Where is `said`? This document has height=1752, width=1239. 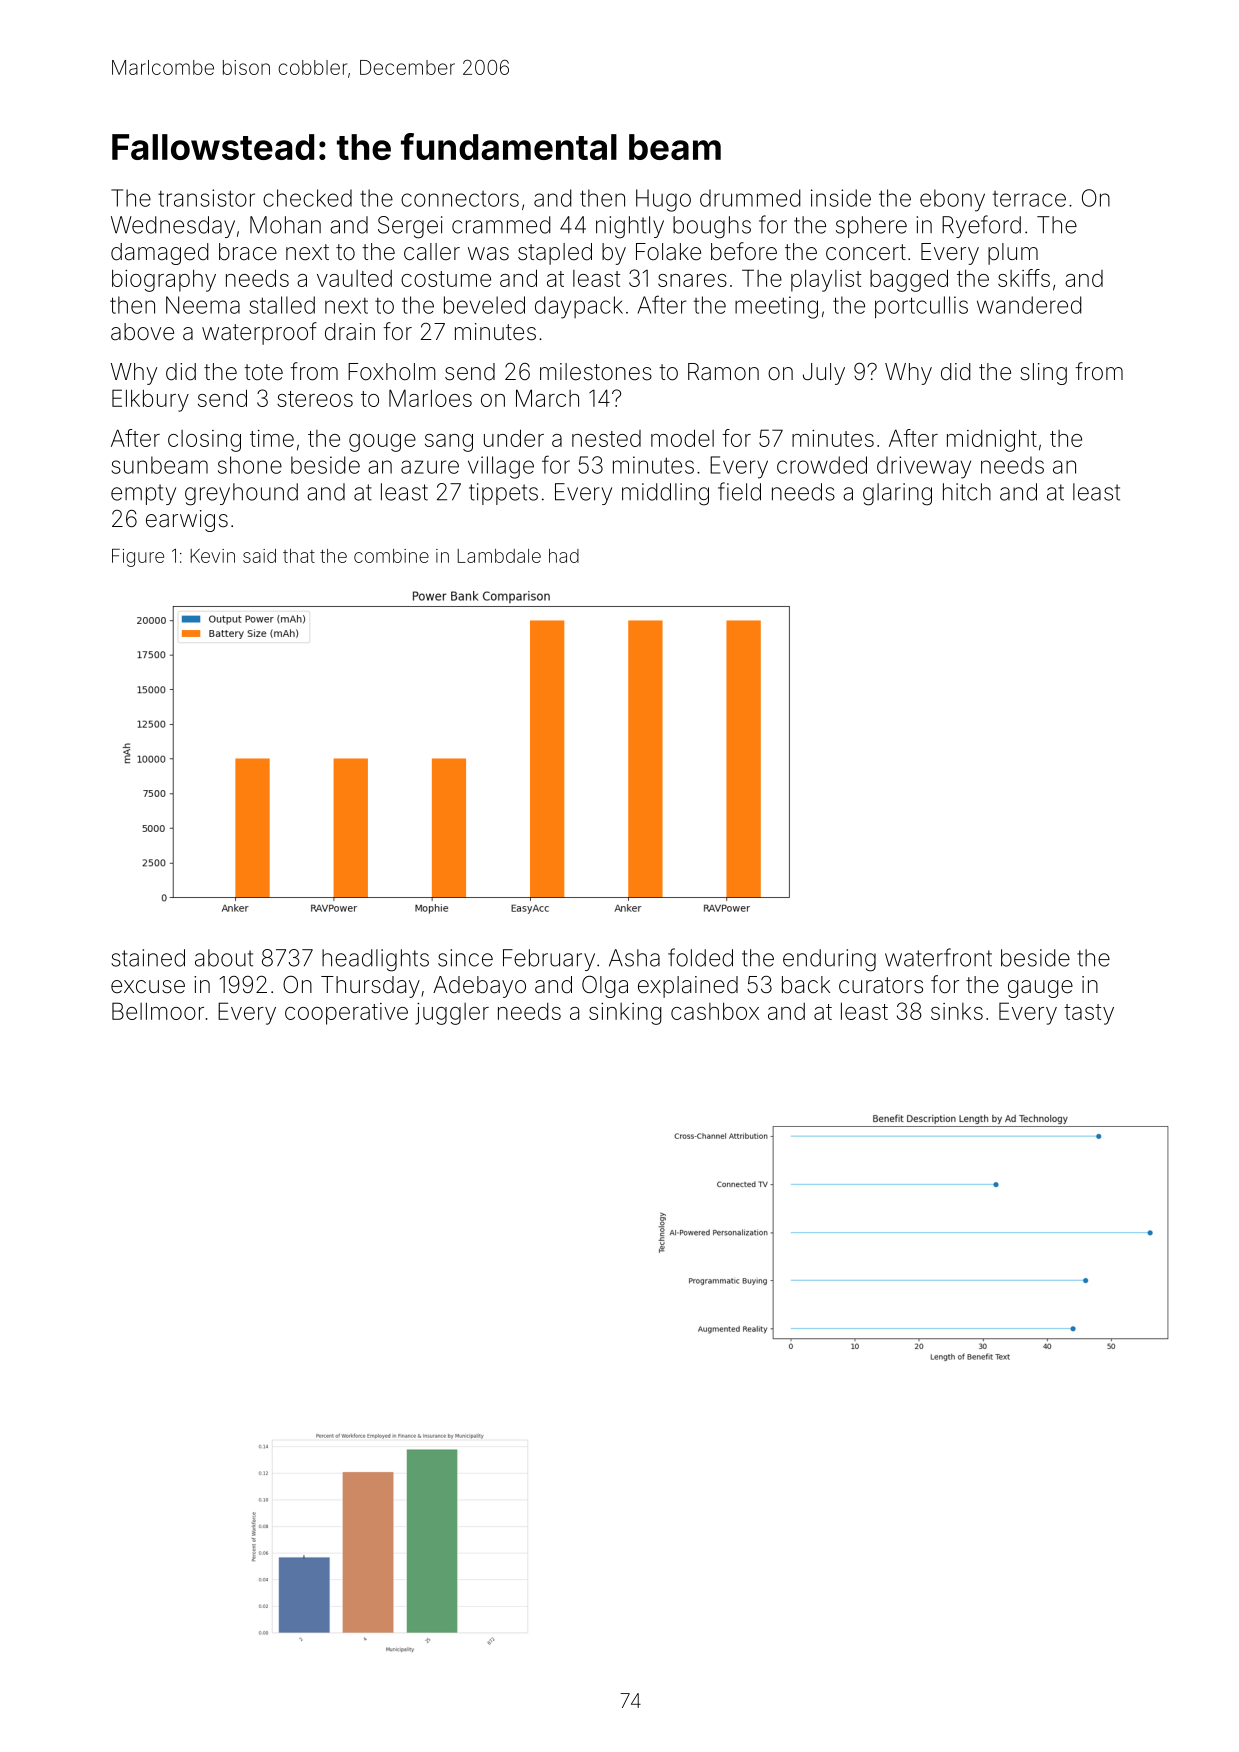 said is located at coordinates (259, 556).
